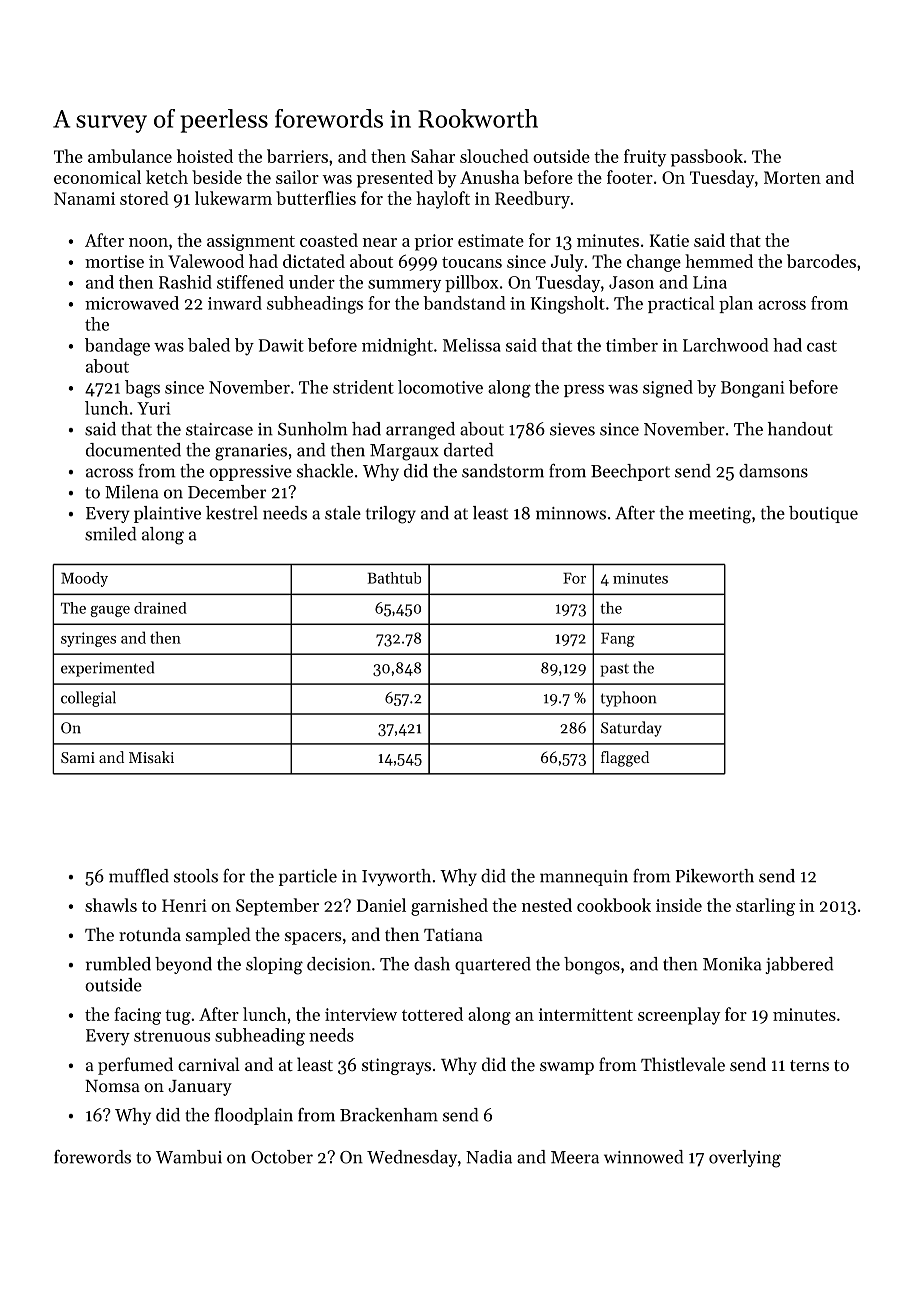 The height and width of the screenshot is (1314, 924). I want to click on nested, so click(547, 905).
